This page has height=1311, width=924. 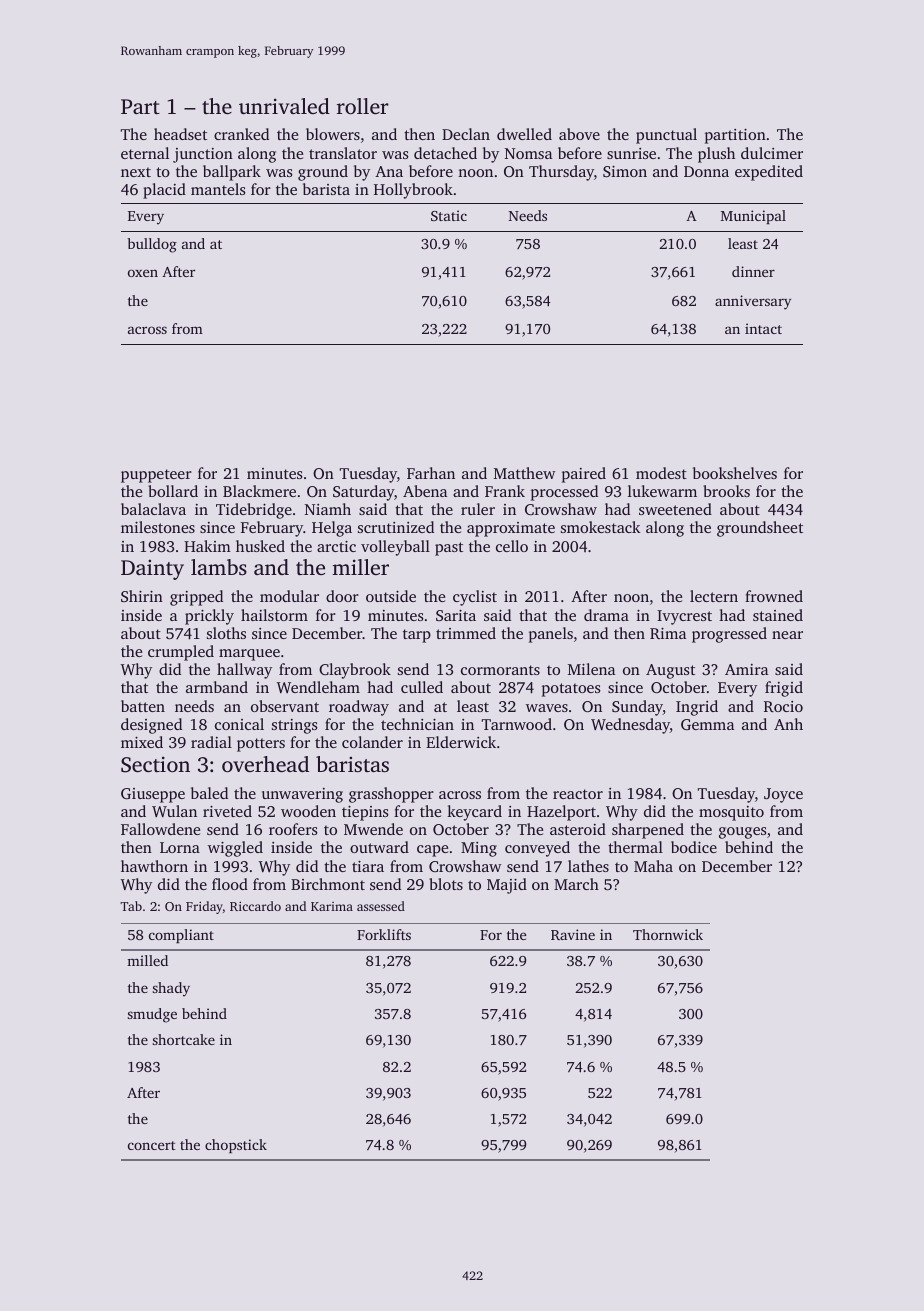 I want to click on intact, so click(x=763, y=328).
